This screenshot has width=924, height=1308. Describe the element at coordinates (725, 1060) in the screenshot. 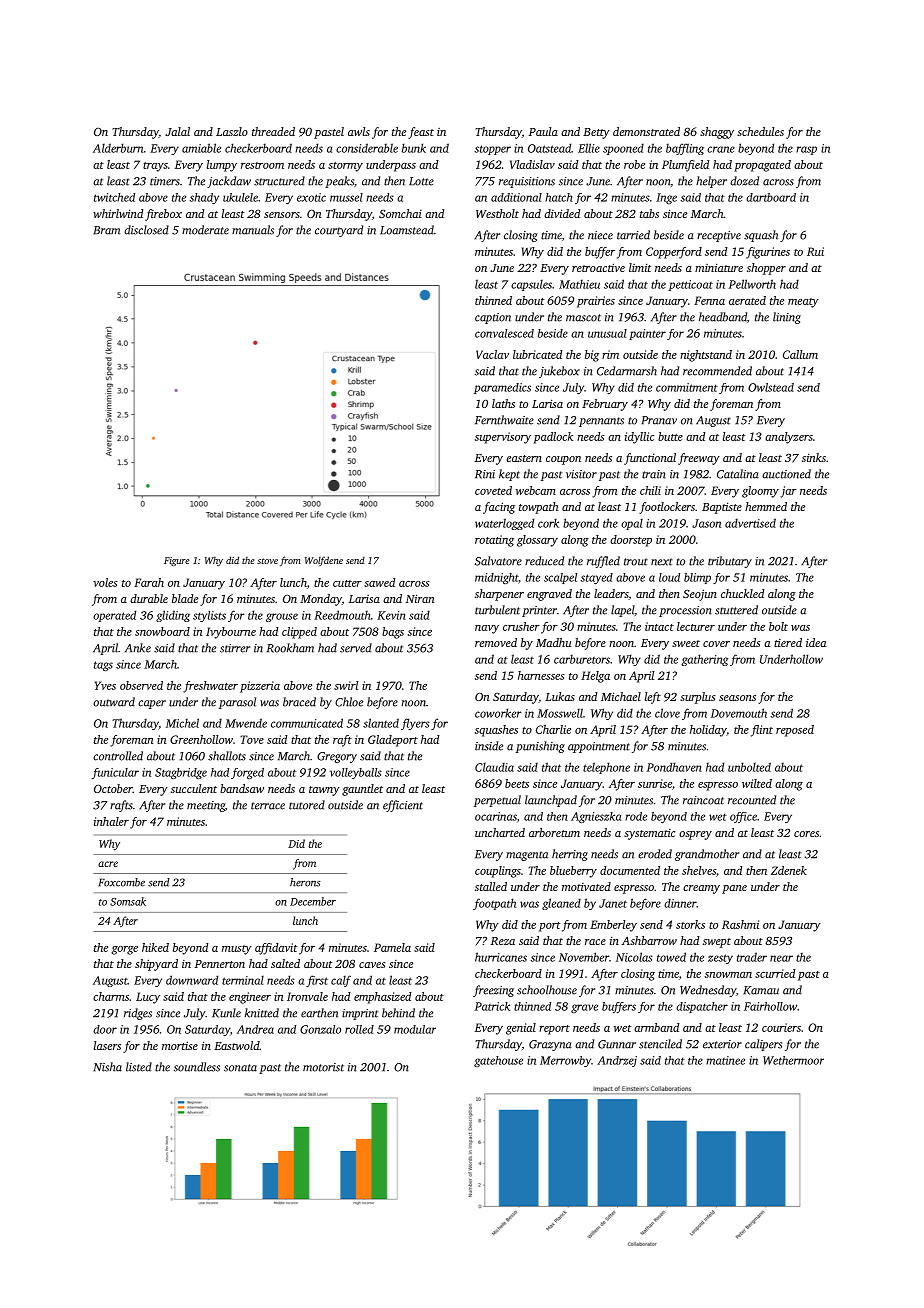

I see `matinee` at that location.
